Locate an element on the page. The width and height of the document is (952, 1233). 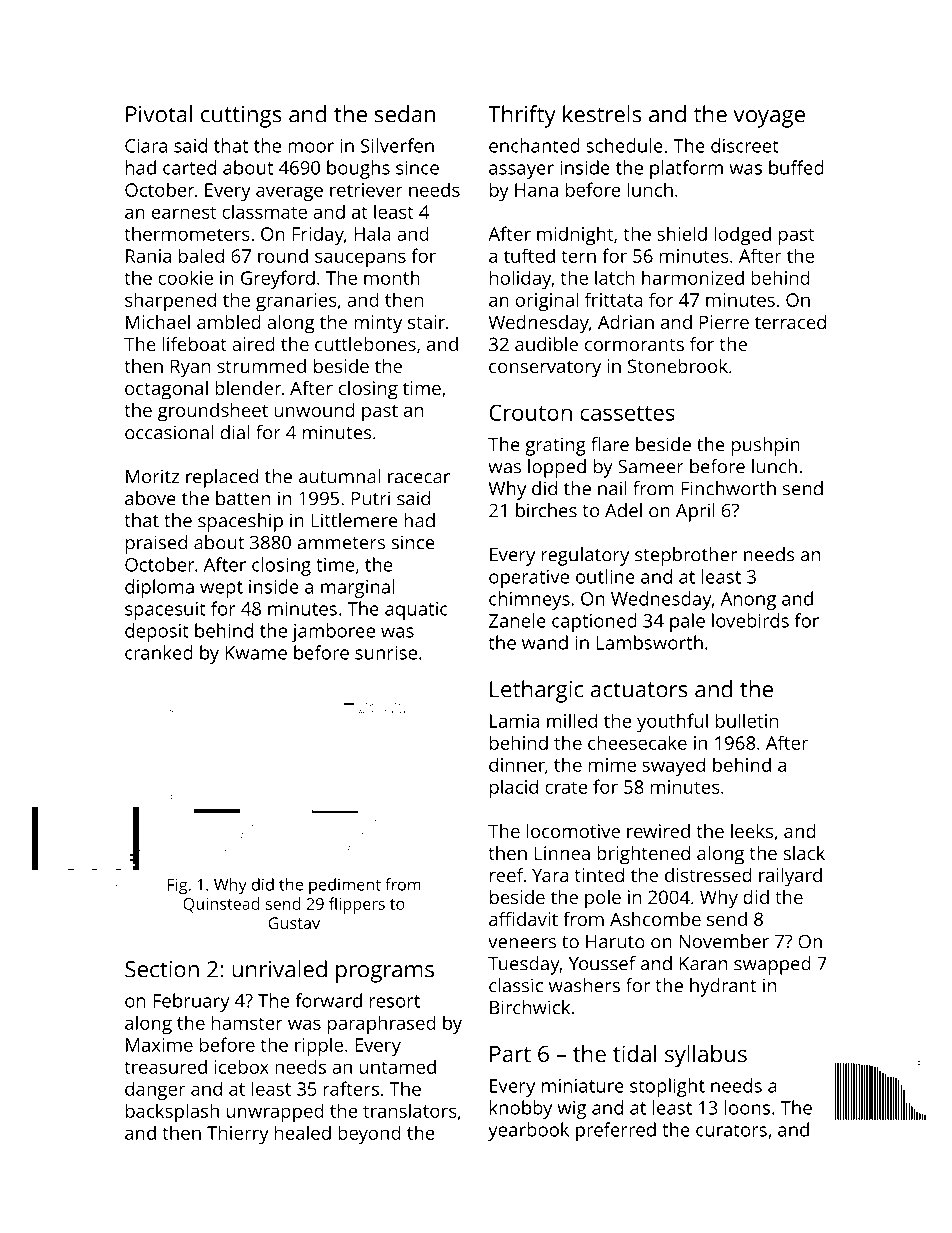
Thierry is located at coordinates (238, 1134).
